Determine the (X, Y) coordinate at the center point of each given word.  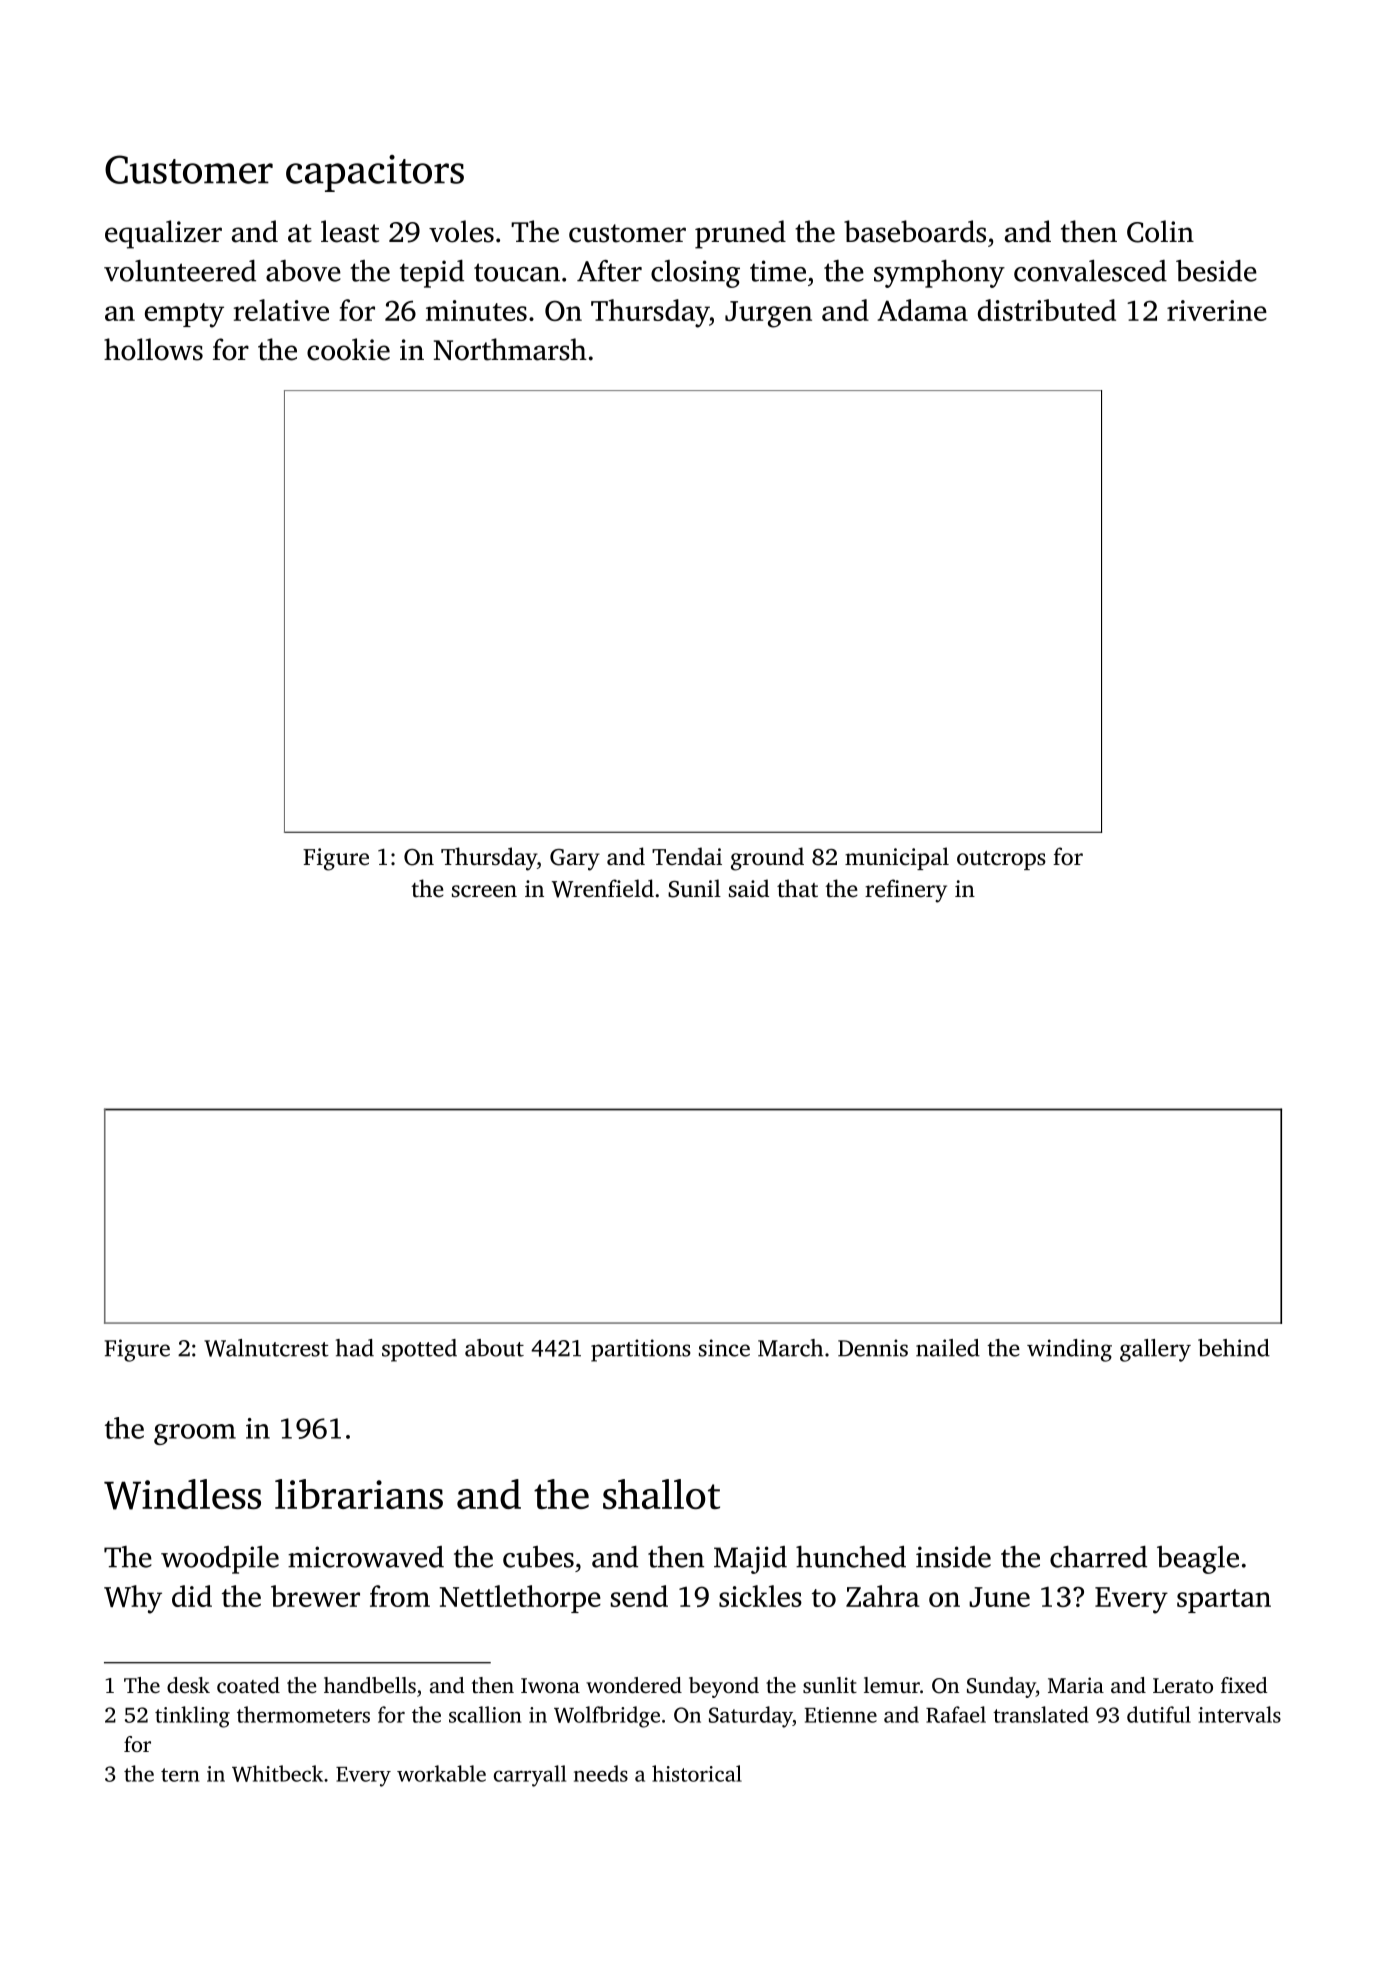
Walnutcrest (266, 1348)
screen (484, 891)
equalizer (163, 234)
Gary (575, 860)
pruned (740, 234)
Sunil (694, 888)
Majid (750, 1560)
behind (1234, 1348)
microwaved (366, 1557)
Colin (1160, 231)
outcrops (1001, 860)
